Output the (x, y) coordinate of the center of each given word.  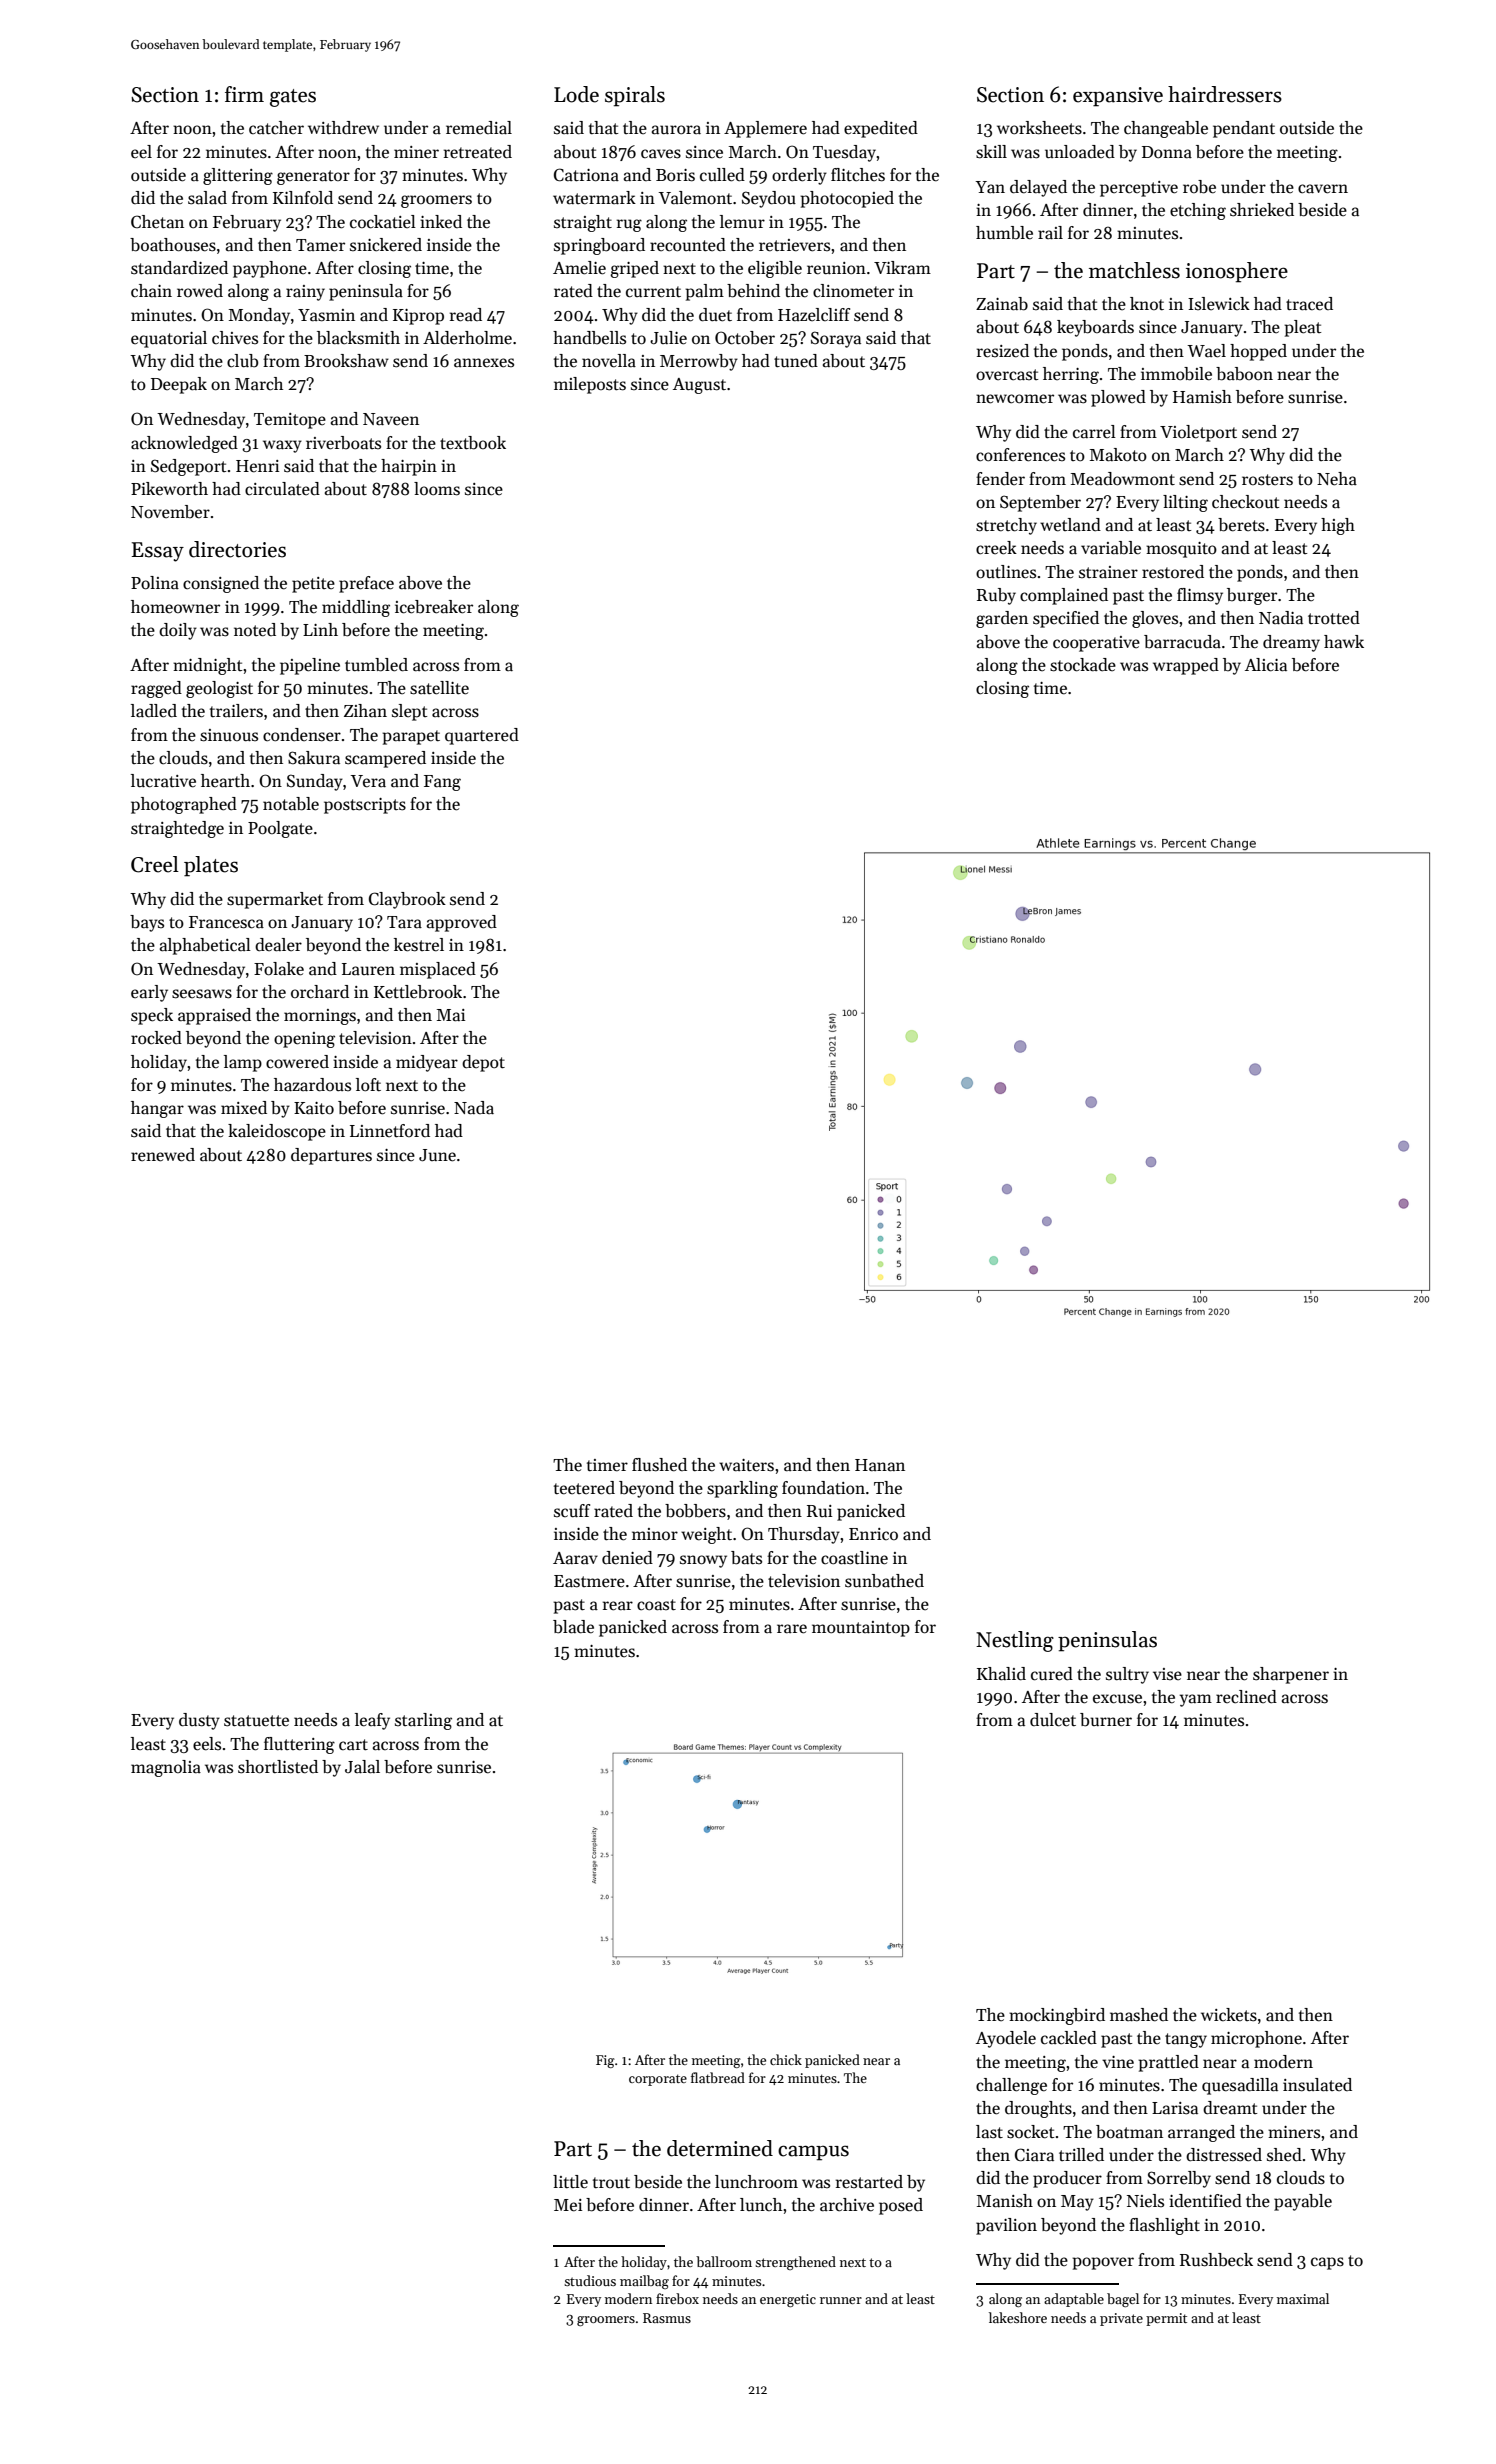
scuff (572, 1510)
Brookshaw (346, 361)
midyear (427, 1063)
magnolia (166, 1768)
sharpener (1291, 1675)
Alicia (1266, 665)
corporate (658, 2080)
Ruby (996, 596)
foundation (823, 1488)
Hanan (880, 1465)
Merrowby (699, 362)
